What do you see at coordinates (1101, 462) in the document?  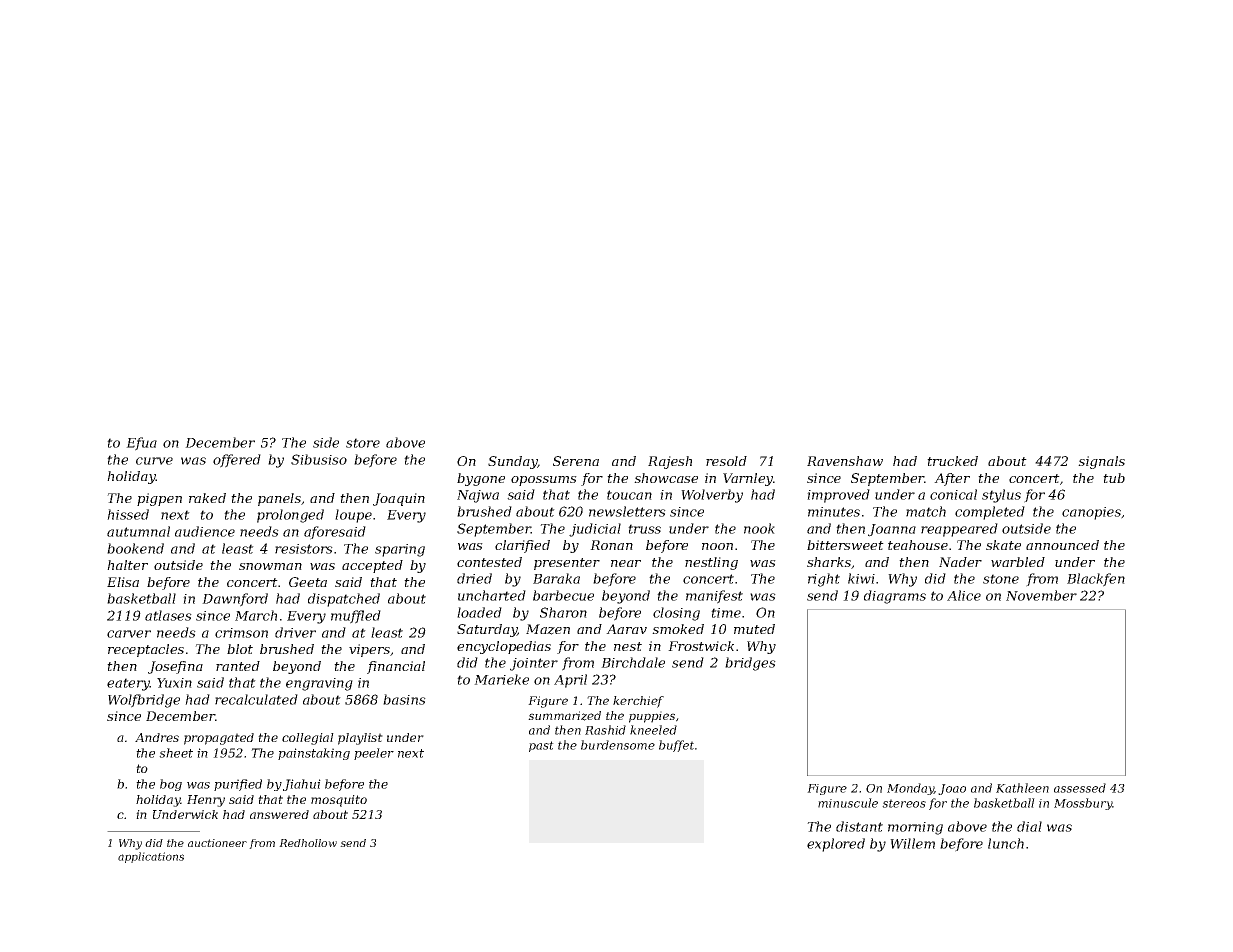 I see `signals` at bounding box center [1101, 462].
